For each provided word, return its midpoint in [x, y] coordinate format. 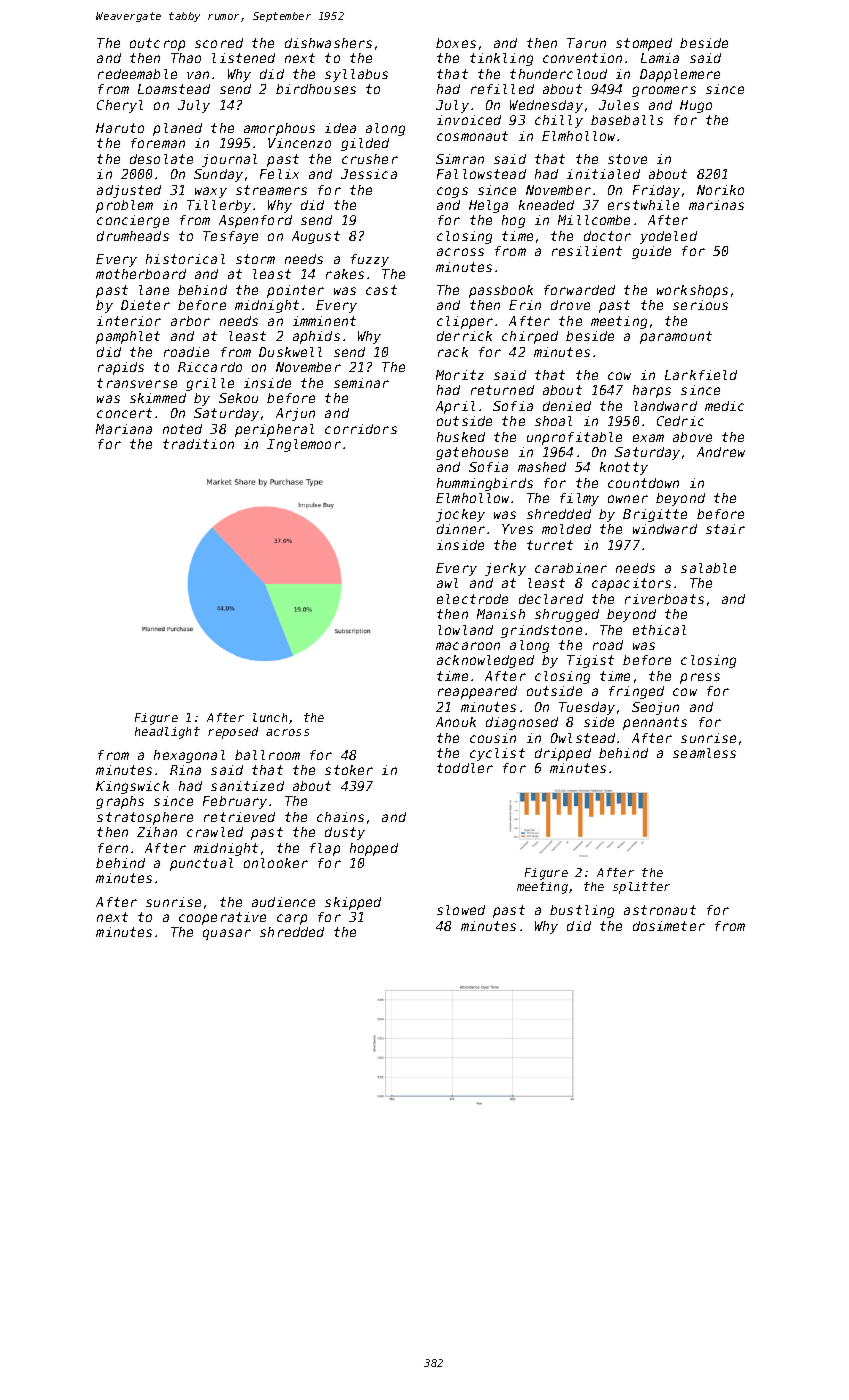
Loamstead [174, 89]
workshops [692, 291]
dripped [563, 754]
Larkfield [701, 375]
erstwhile [643, 205]
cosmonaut [472, 136]
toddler [465, 768]
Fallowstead [481, 174]
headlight [167, 733]
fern [113, 848]
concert [124, 413]
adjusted [129, 191]
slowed [461, 910]
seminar [361, 383]
